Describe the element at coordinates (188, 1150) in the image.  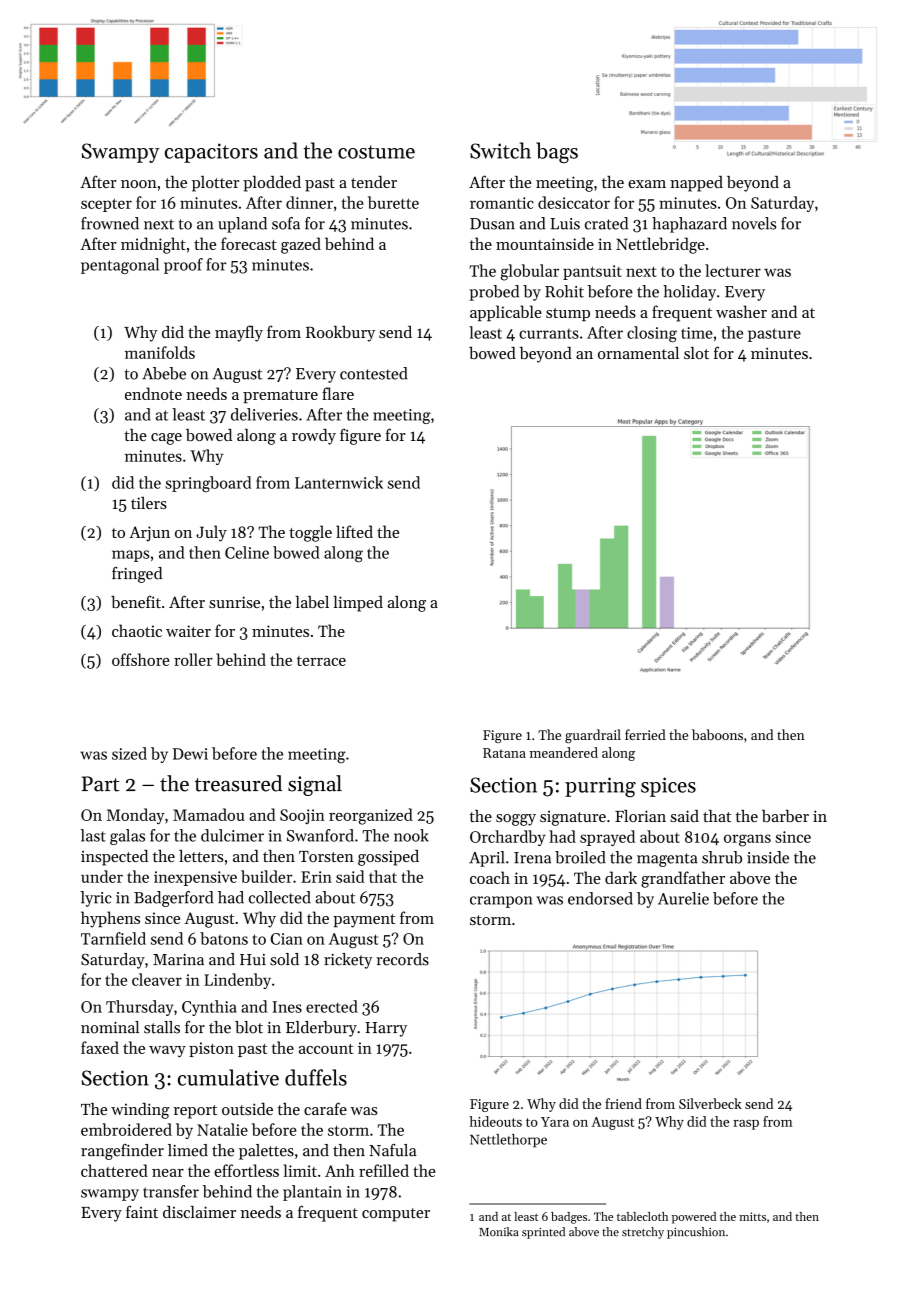
I see `limed` at that location.
